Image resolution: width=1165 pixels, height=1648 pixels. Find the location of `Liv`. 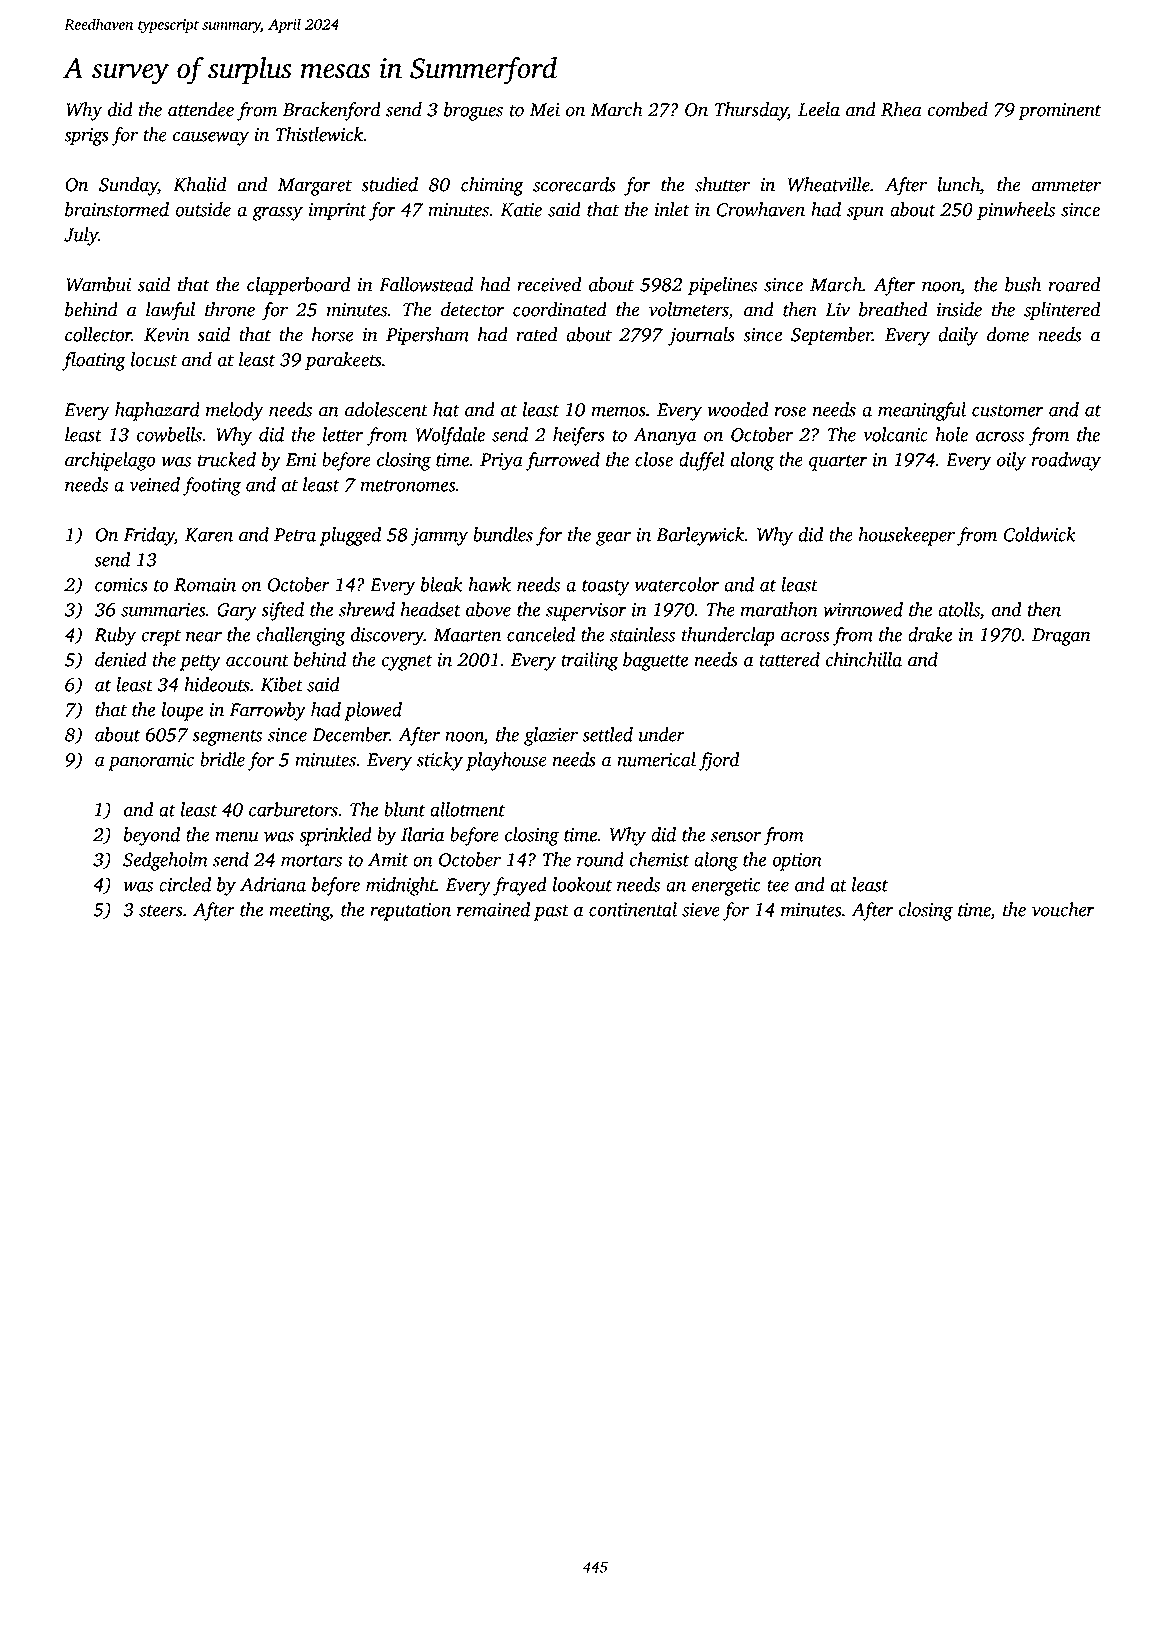

Liv is located at coordinates (837, 310).
